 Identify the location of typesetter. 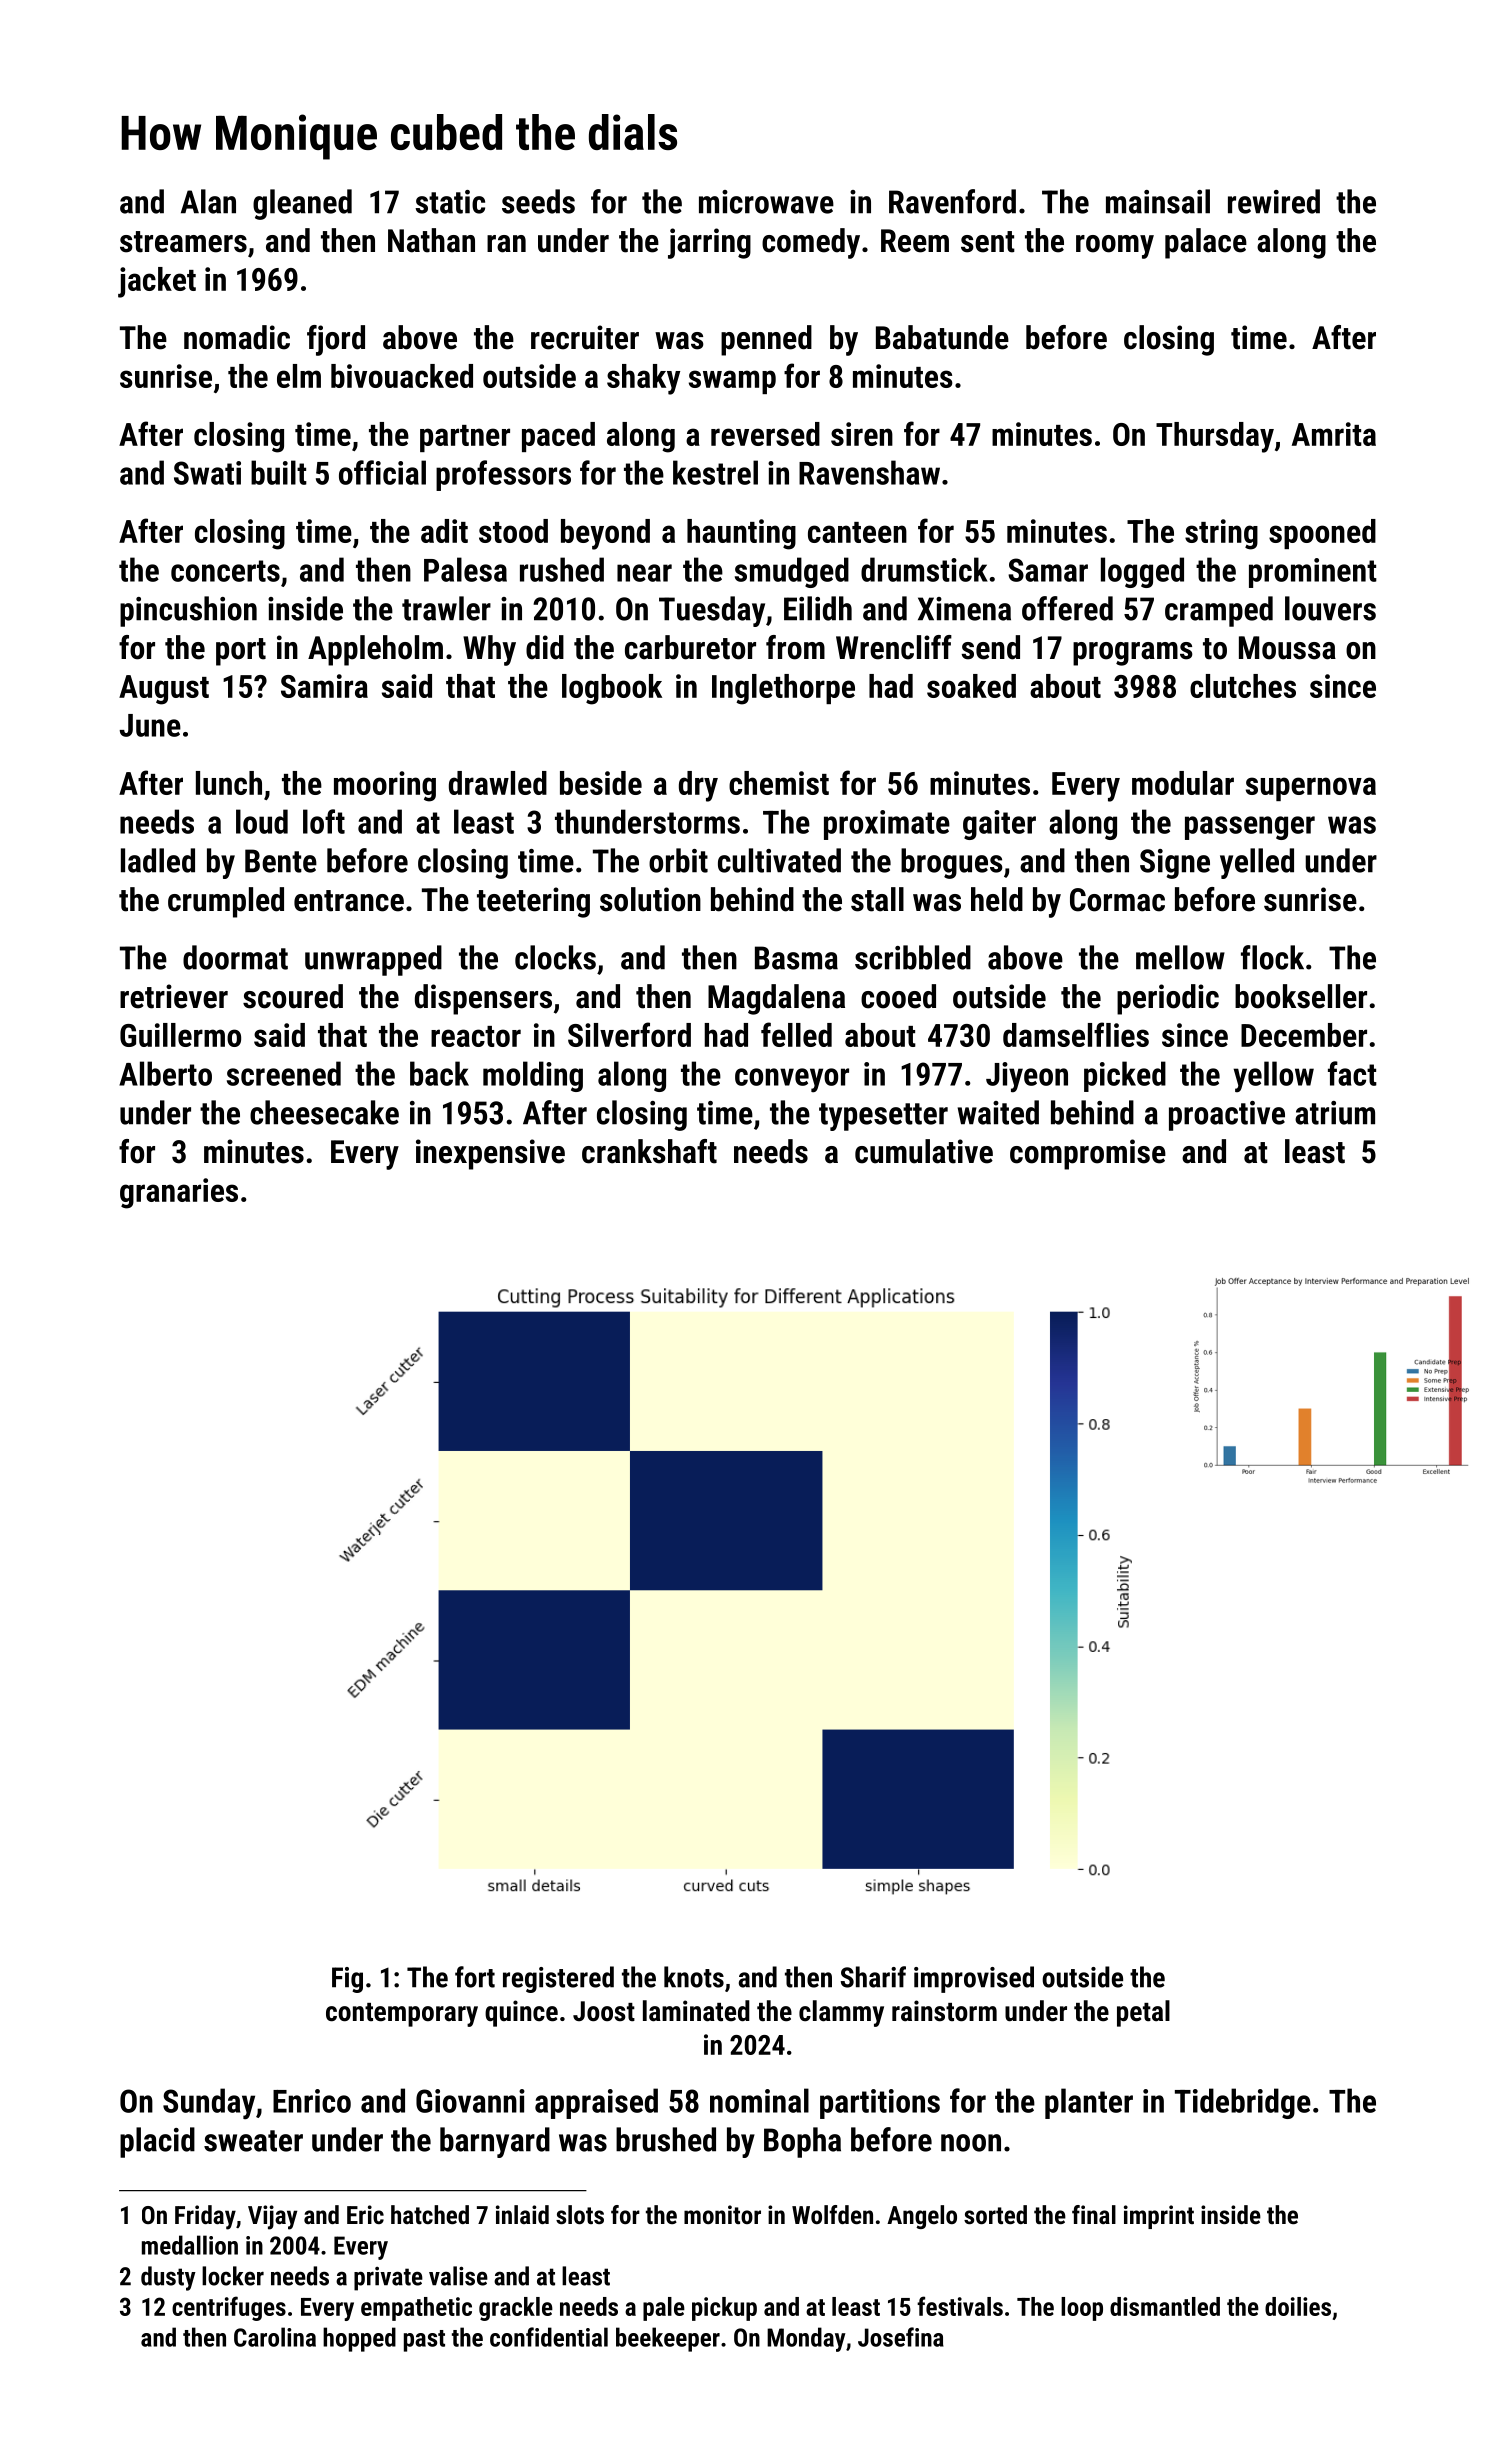
(883, 1117).
